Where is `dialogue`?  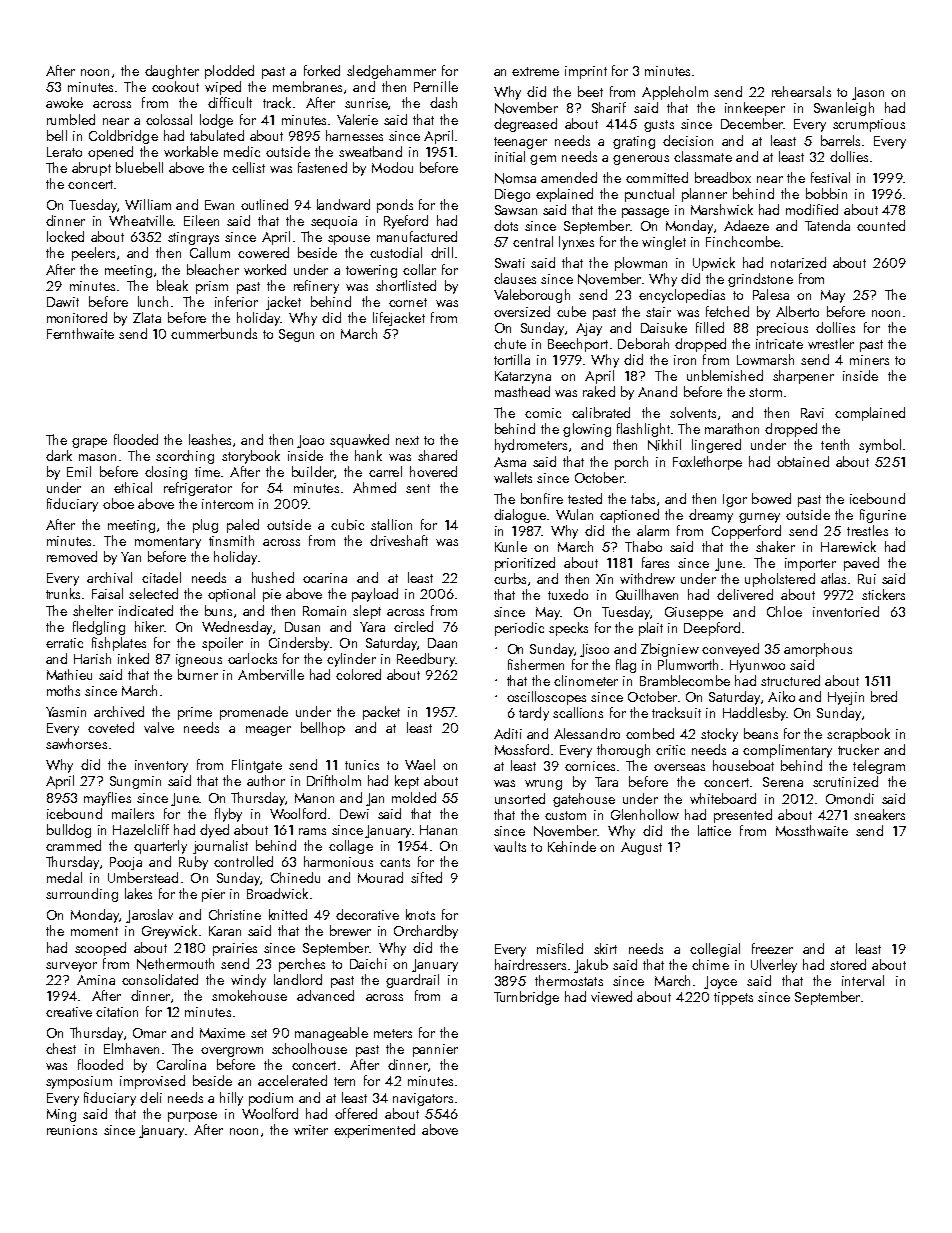 dialogue is located at coordinates (520, 516).
